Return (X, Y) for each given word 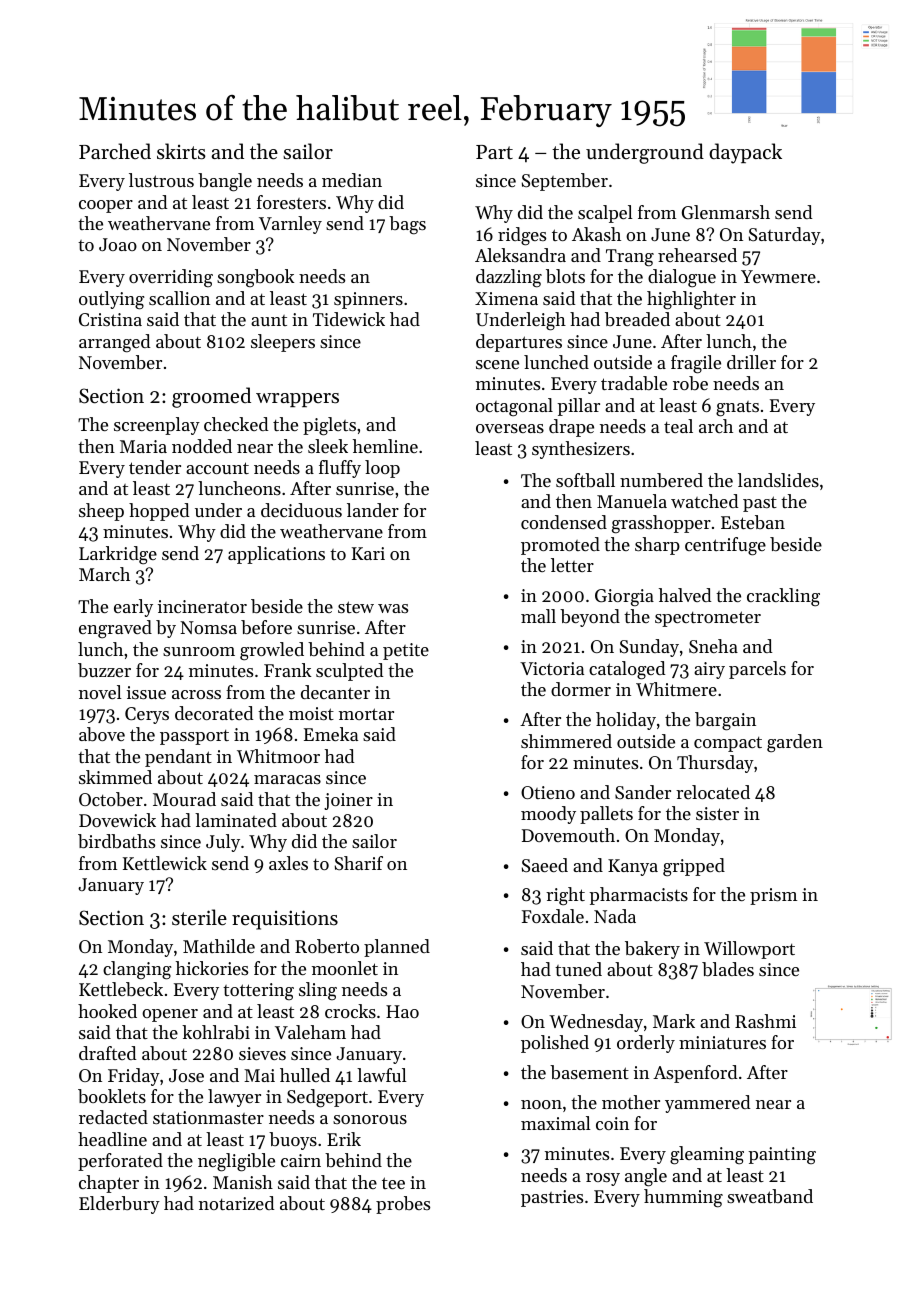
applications (276, 555)
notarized (237, 1203)
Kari (368, 553)
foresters (291, 202)
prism (773, 896)
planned (397, 948)
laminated (236, 820)
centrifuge (725, 546)
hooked (107, 1011)
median (352, 180)
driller (751, 362)
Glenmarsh (726, 212)
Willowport (749, 950)
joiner (348, 801)
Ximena (506, 298)
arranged (115, 343)
